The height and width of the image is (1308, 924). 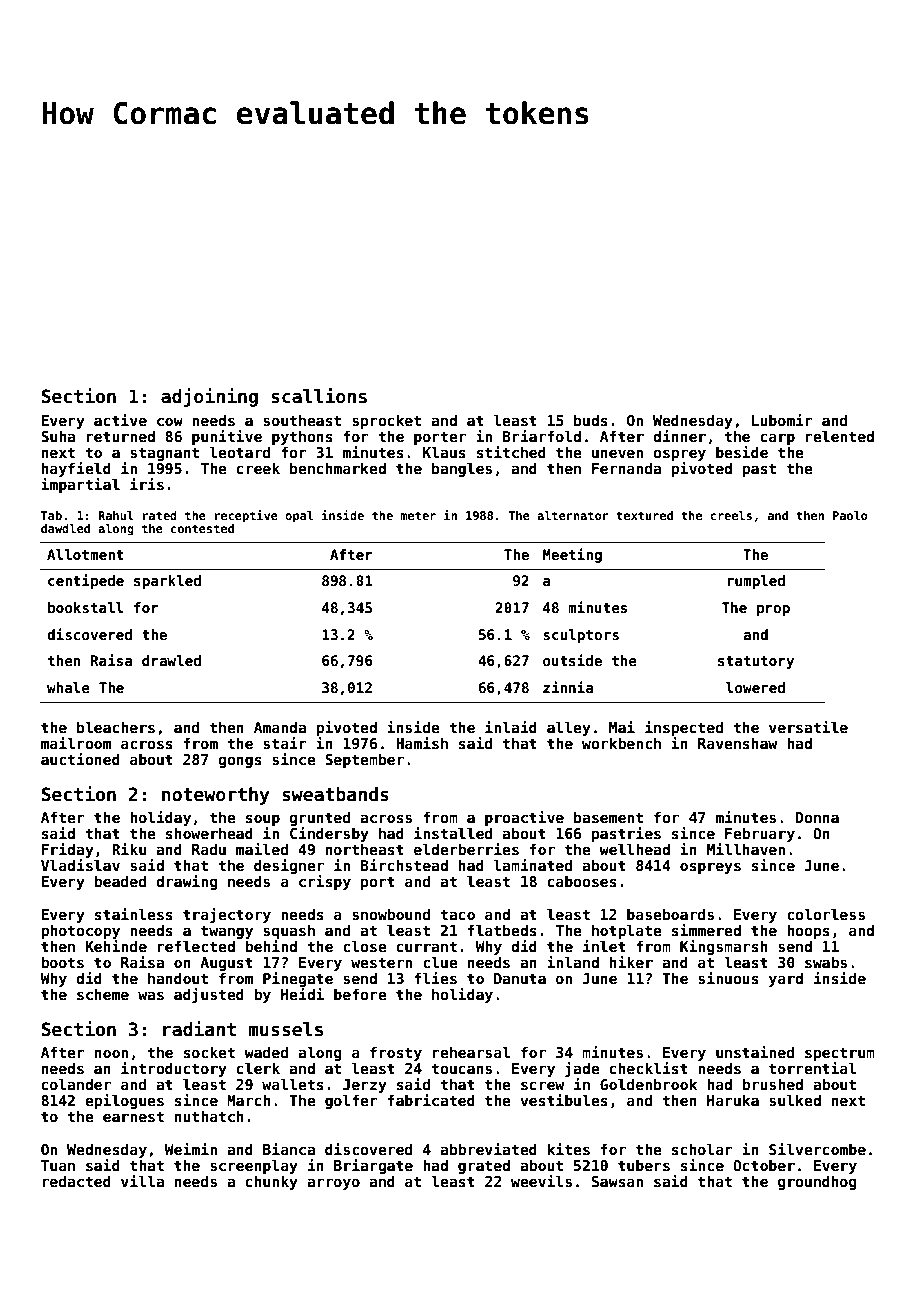 I want to click on Lubomir, so click(x=782, y=420).
